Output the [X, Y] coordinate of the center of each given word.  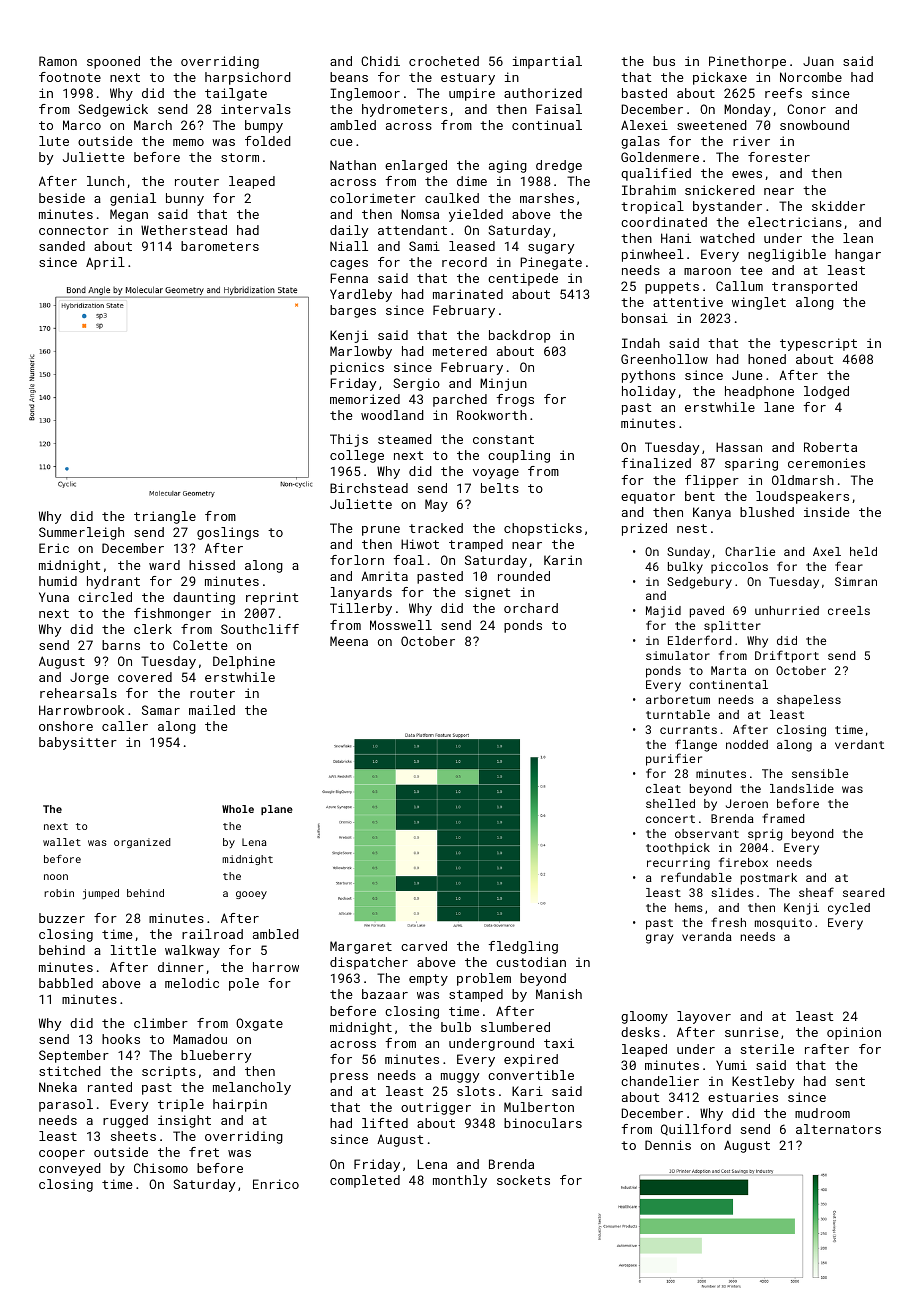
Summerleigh [81, 533]
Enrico [276, 1184]
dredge [559, 166]
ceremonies [826, 463]
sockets [523, 1180]
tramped [476, 545]
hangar [858, 255]
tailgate [236, 94]
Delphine [244, 662]
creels [849, 610]
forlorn [357, 560]
